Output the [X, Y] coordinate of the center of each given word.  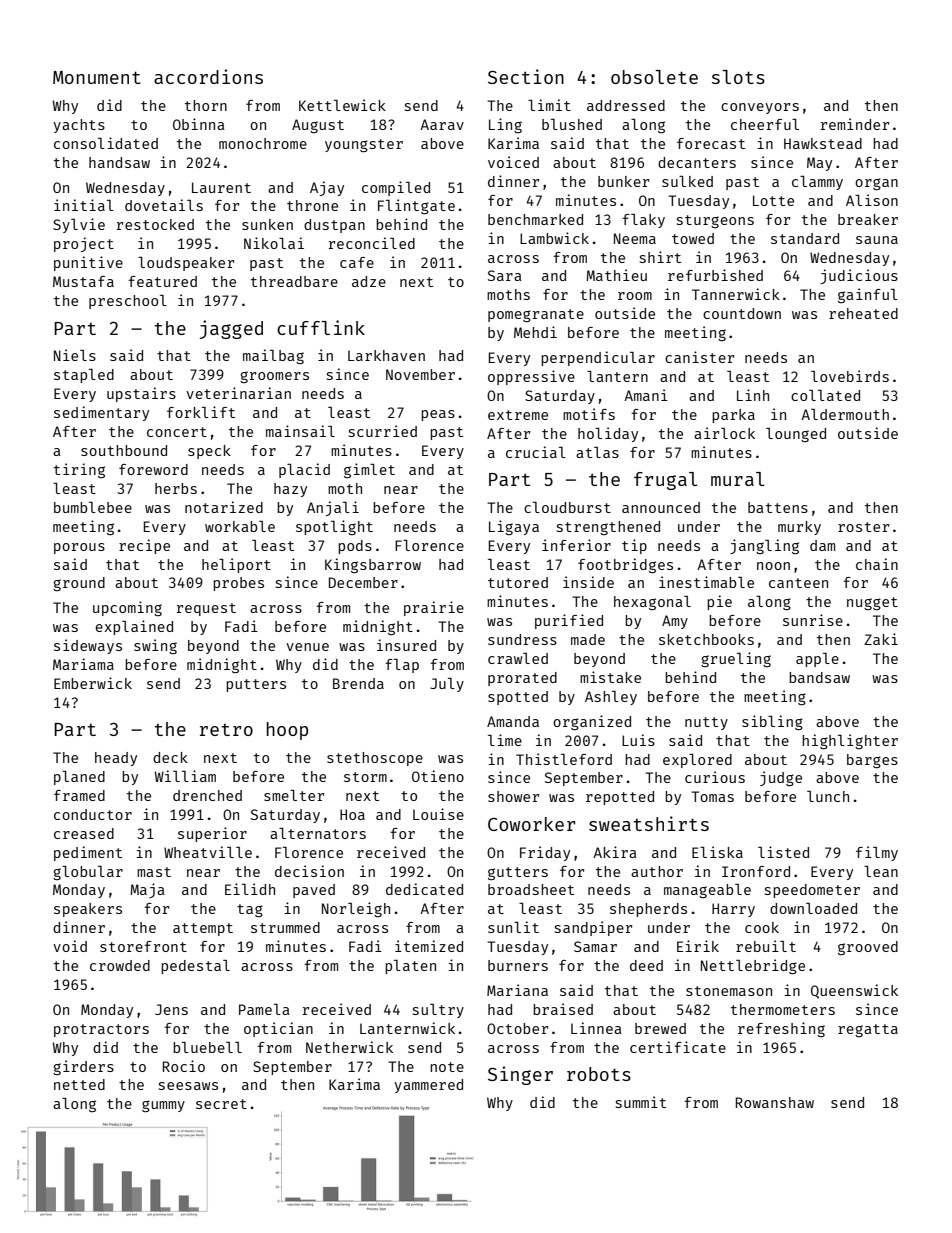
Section [526, 76]
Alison [872, 200]
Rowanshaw [775, 1102]
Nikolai [274, 243]
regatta [868, 1030]
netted [79, 1084]
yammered [428, 1086]
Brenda [358, 683]
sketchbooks [706, 639]
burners [518, 965]
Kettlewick [342, 105]
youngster [364, 146]
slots [738, 77]
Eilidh [250, 889]
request [206, 609]
